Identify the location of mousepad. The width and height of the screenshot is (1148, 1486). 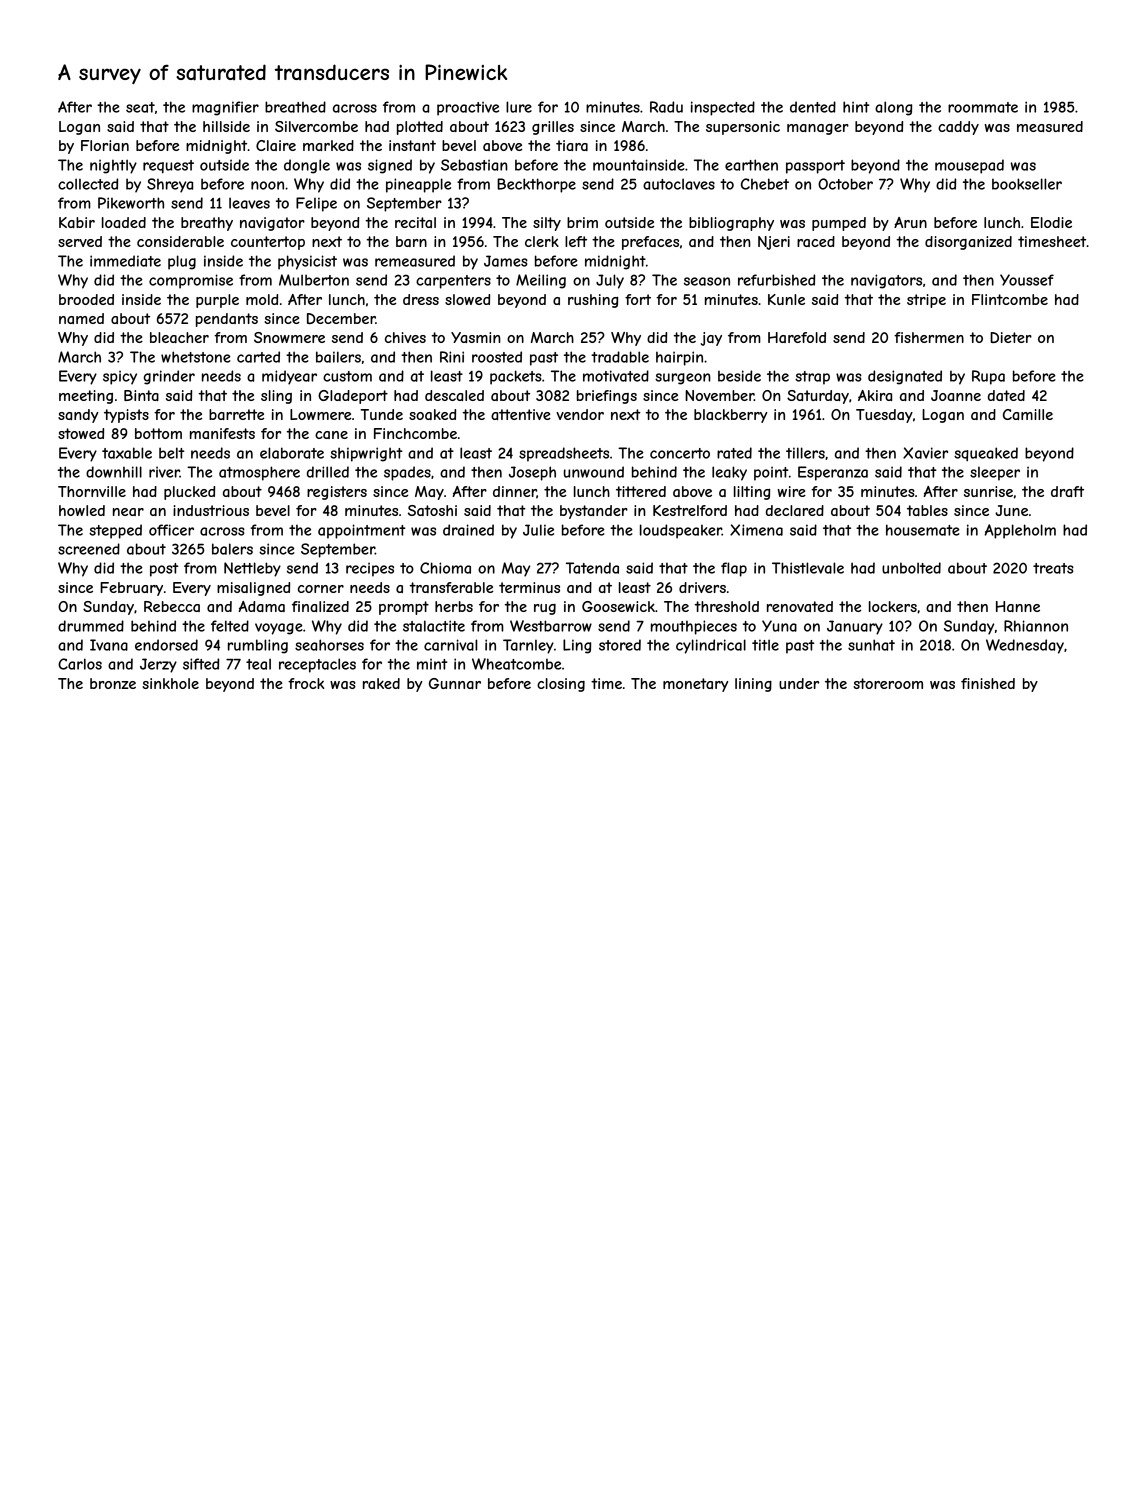
(969, 166).
